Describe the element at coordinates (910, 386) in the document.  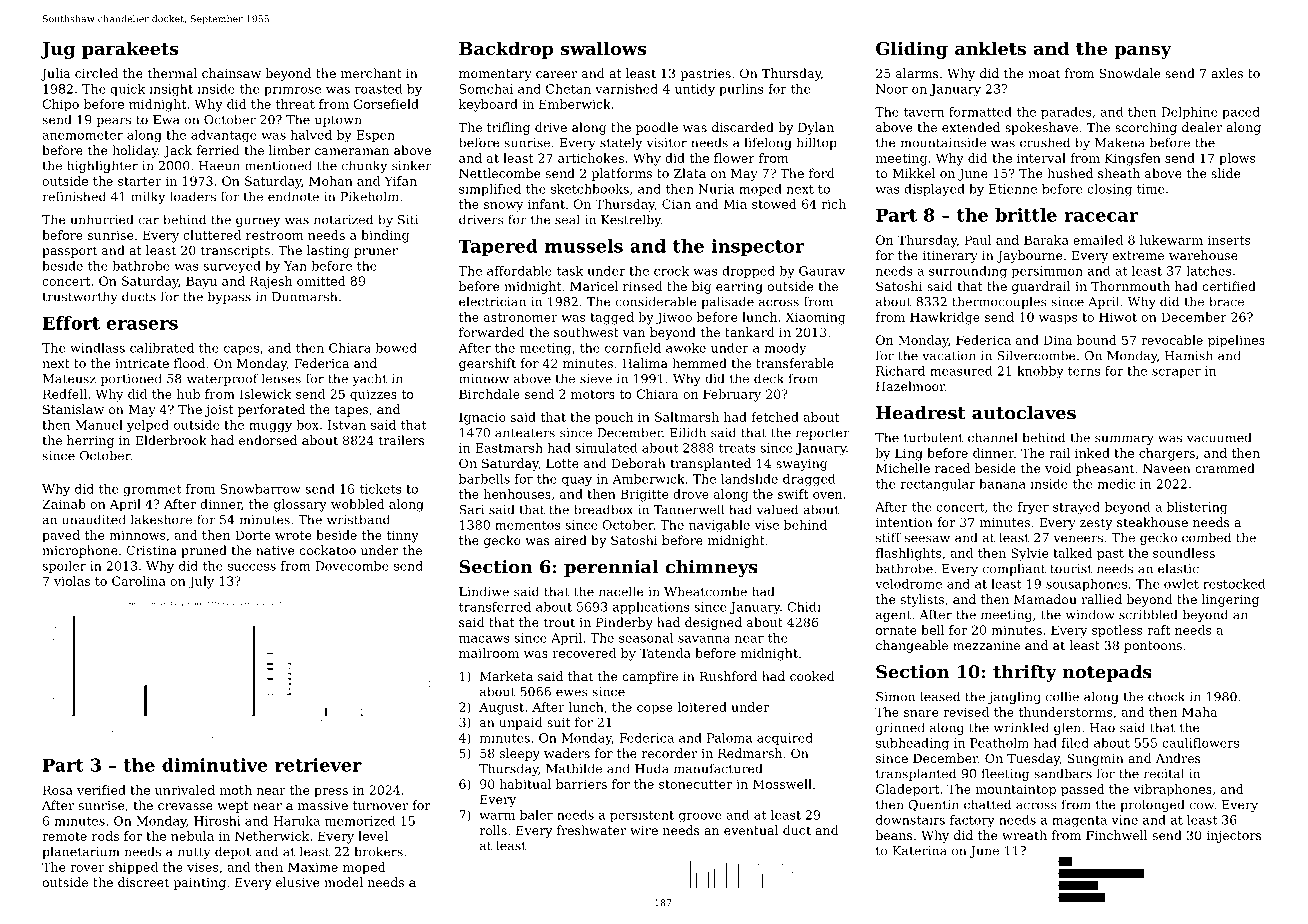
I see `Hazelmoor` at that location.
